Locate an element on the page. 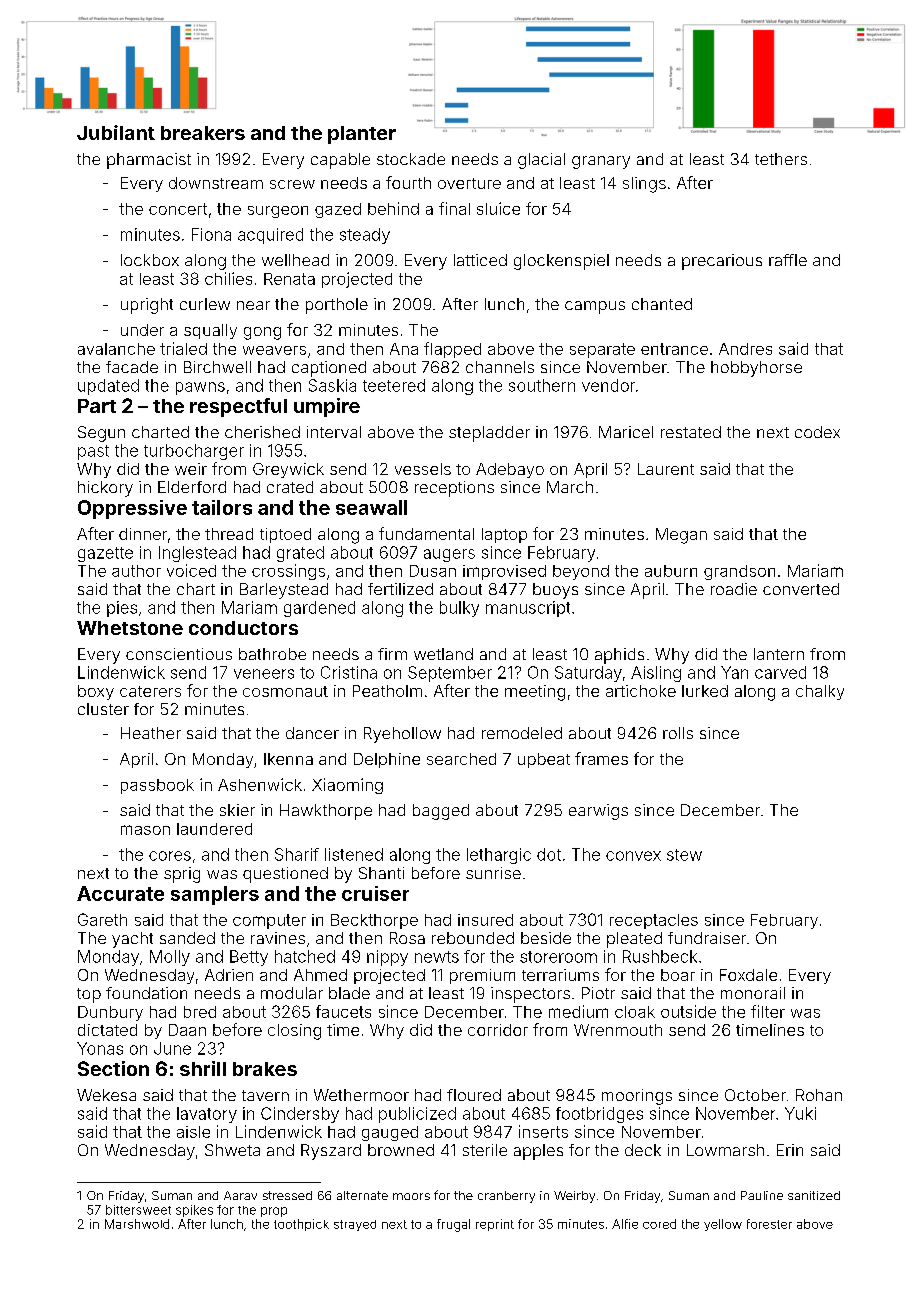 Image resolution: width=924 pixels, height=1308 pixels. spikes is located at coordinates (194, 1211).
